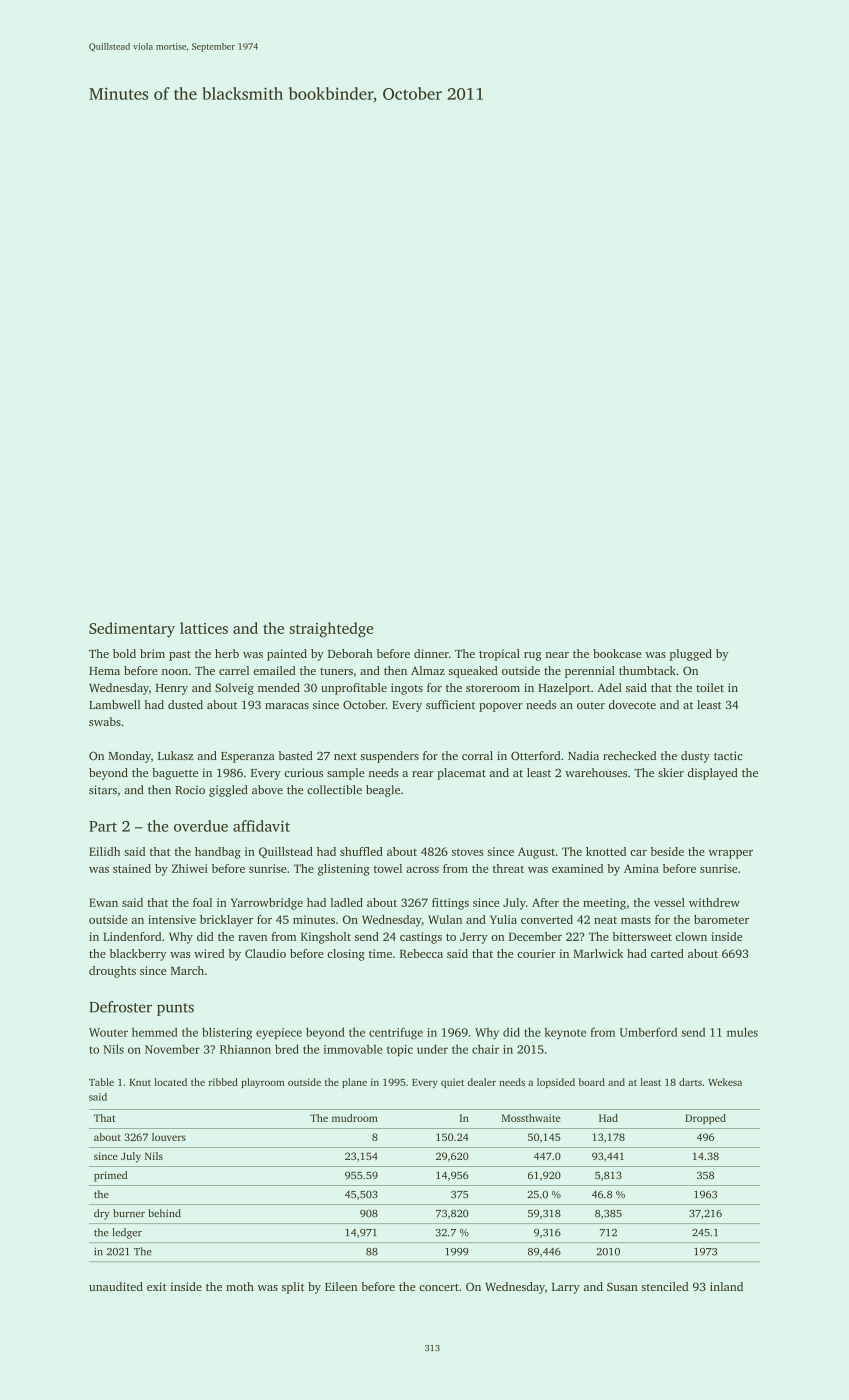  What do you see at coordinates (240, 1286) in the screenshot?
I see `moth` at bounding box center [240, 1286].
